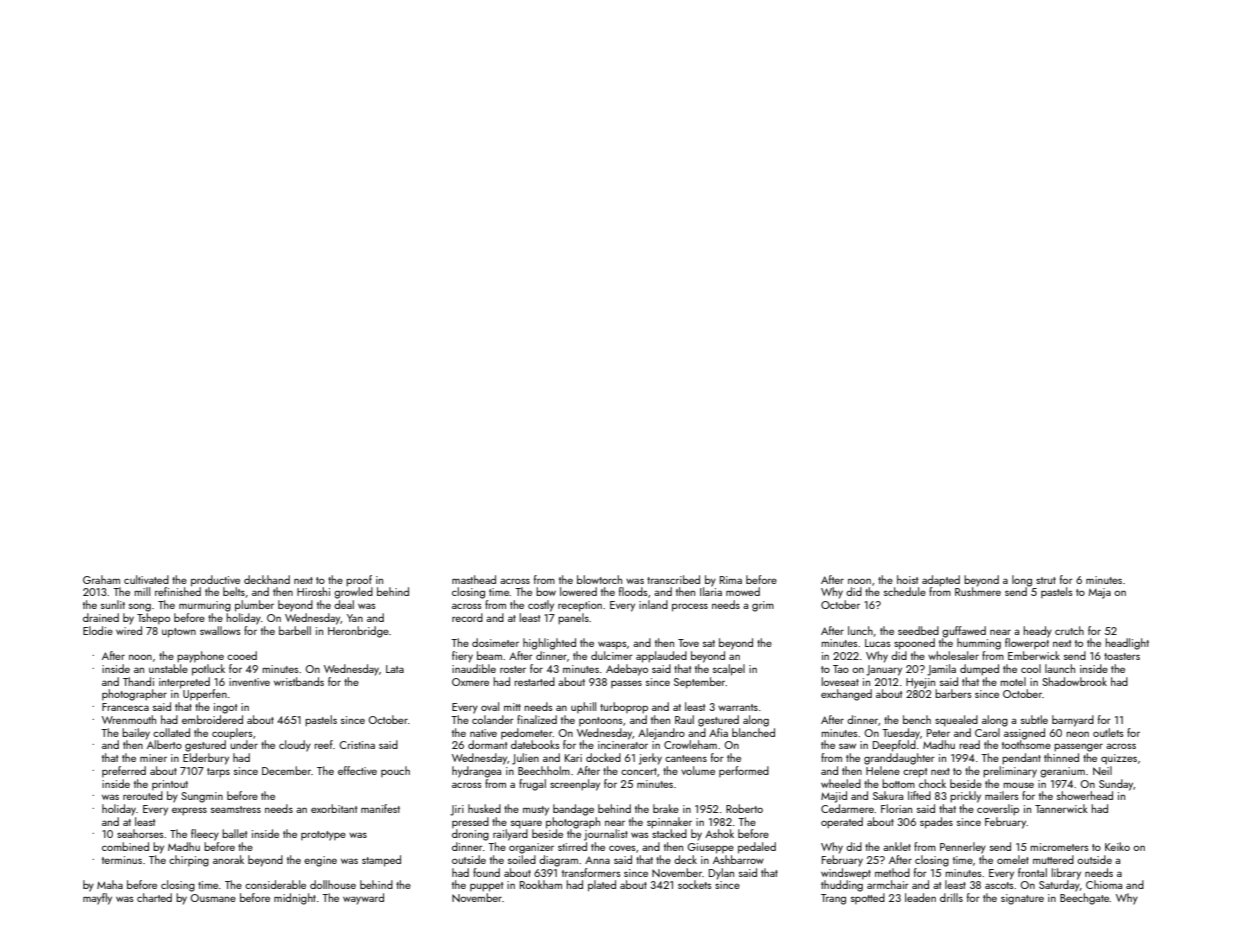 The width and height of the document is (1233, 952). I want to click on December, so click(286, 770).
